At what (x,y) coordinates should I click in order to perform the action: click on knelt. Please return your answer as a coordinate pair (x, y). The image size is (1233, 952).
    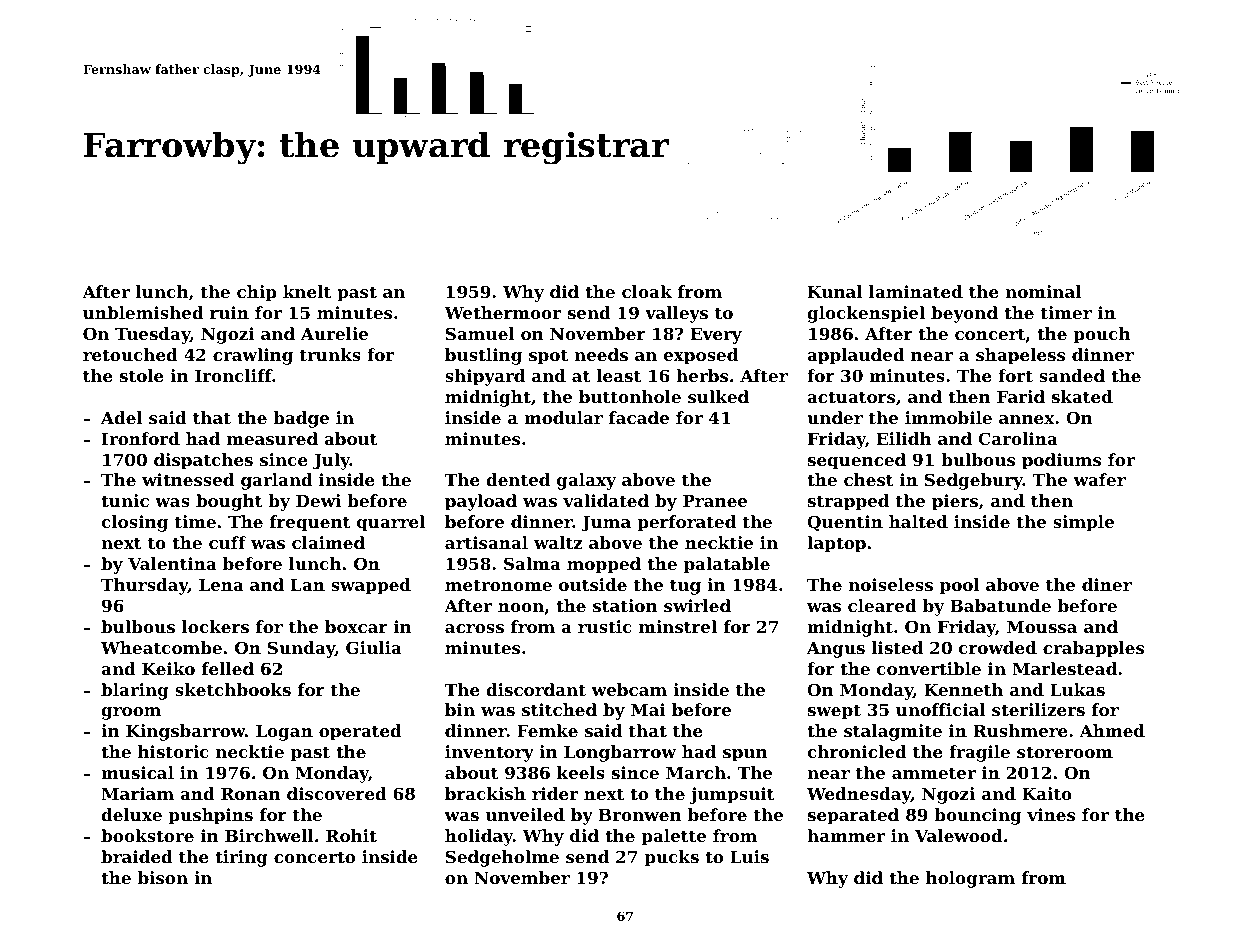
    Looking at the image, I should click on (307, 291).
